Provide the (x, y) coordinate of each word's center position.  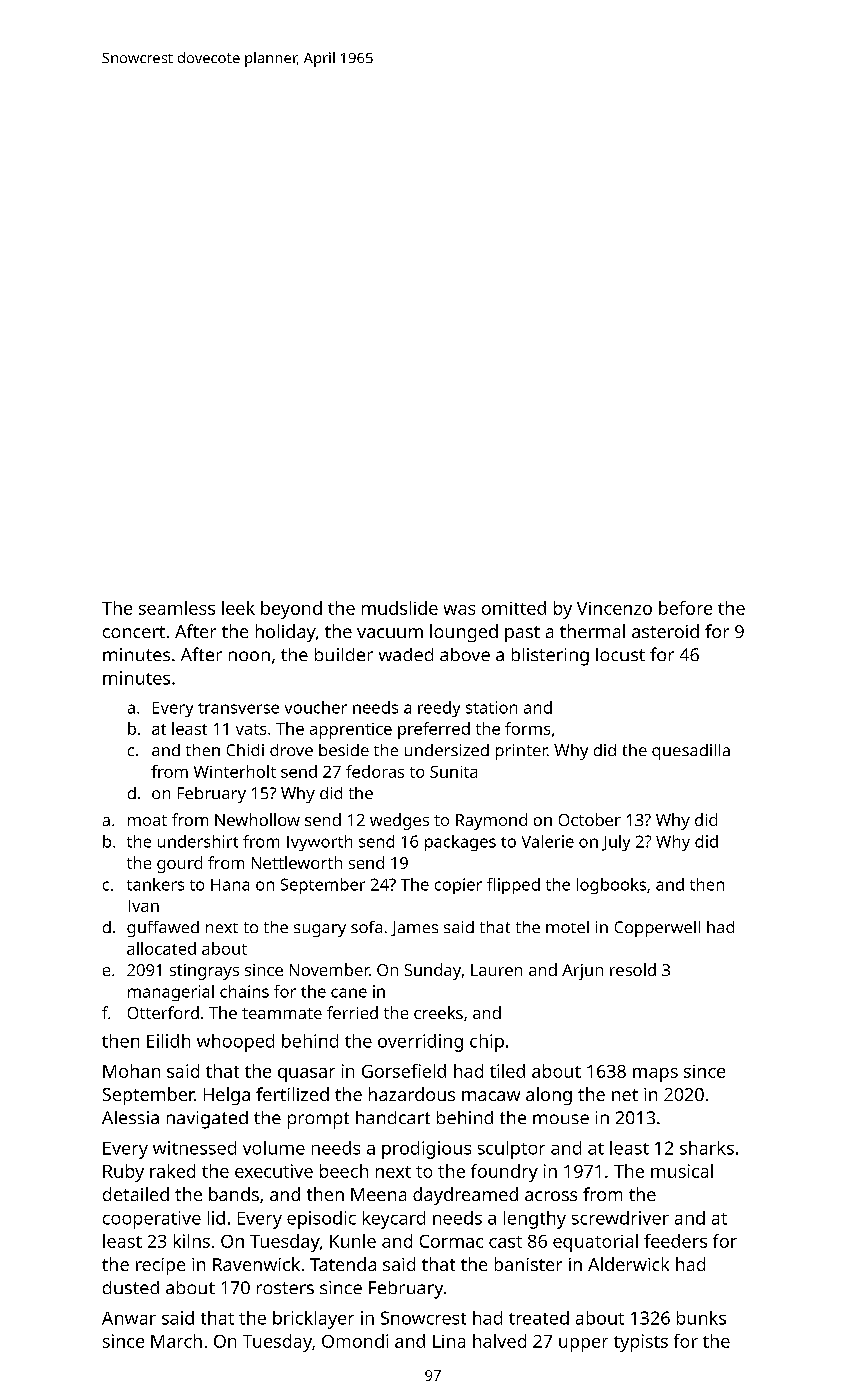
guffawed (163, 929)
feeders (675, 1241)
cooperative (152, 1220)
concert (134, 632)
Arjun (582, 972)
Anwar (129, 1318)
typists (641, 1343)
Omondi (355, 1341)
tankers (155, 884)
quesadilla (691, 752)
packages (460, 843)
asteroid (665, 631)
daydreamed (465, 1196)
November (329, 969)
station (491, 707)
